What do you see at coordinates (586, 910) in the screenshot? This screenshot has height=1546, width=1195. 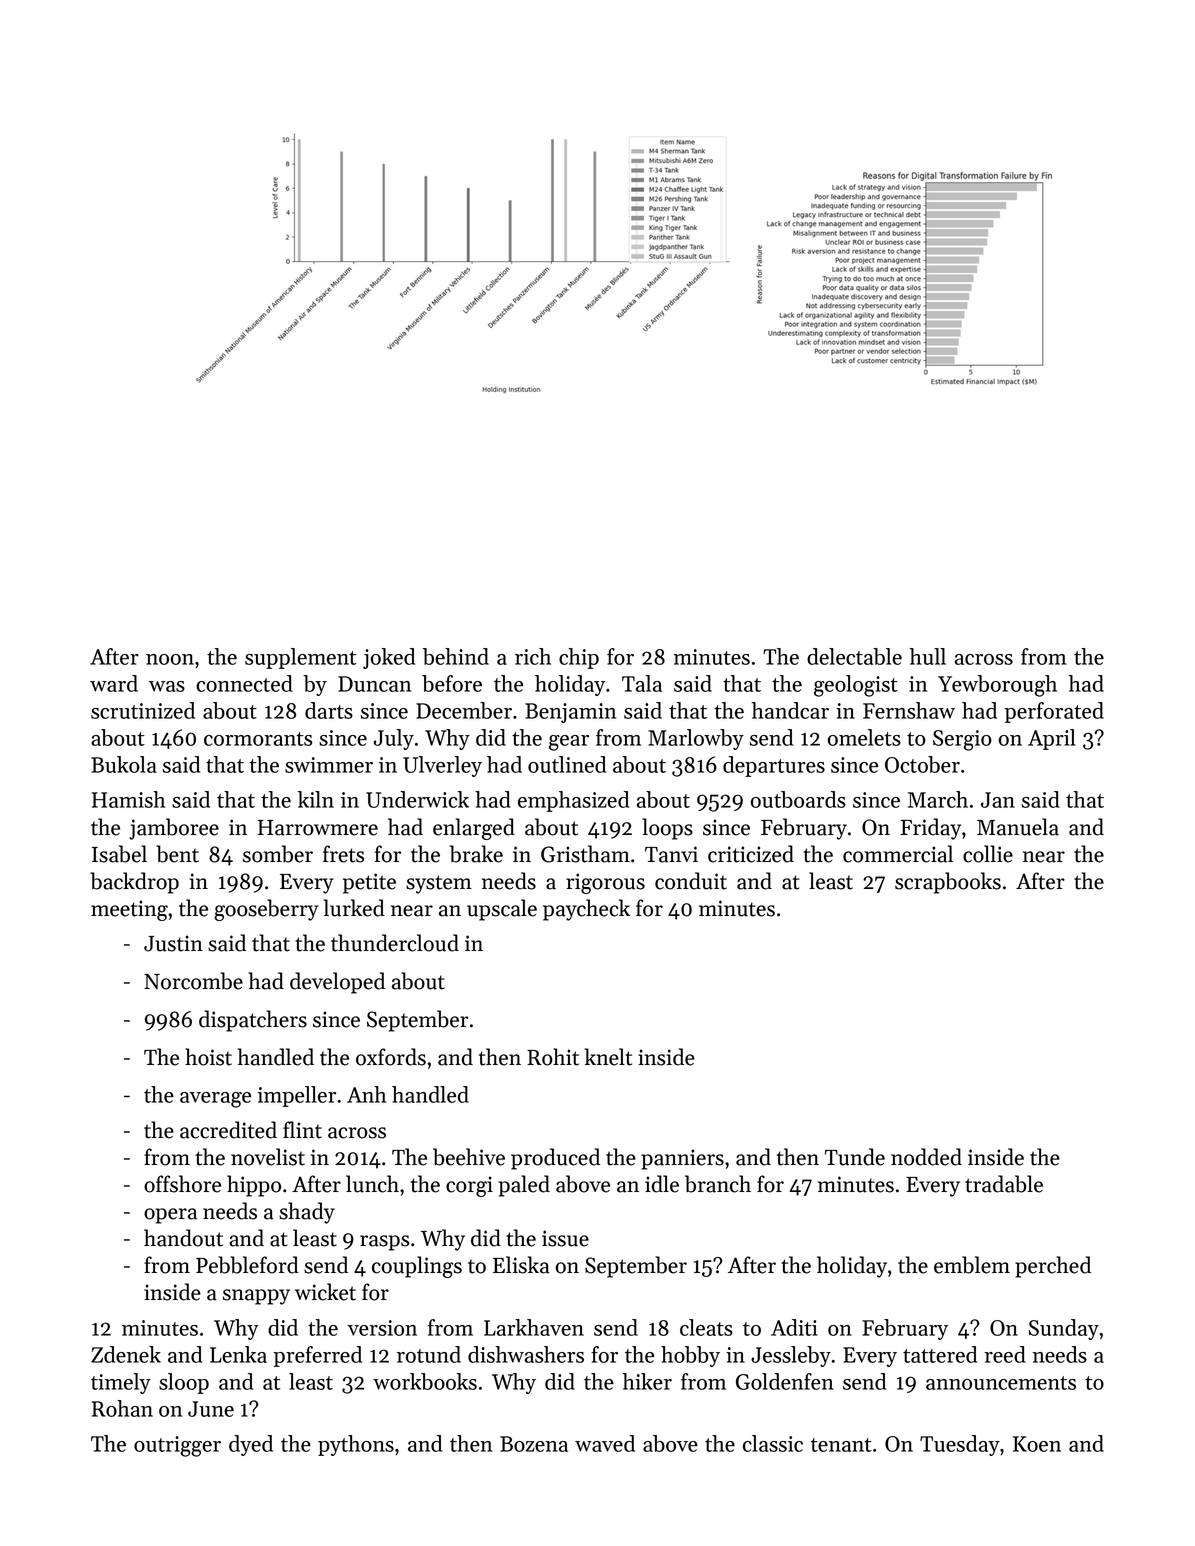 I see `paycheck` at bounding box center [586, 910].
